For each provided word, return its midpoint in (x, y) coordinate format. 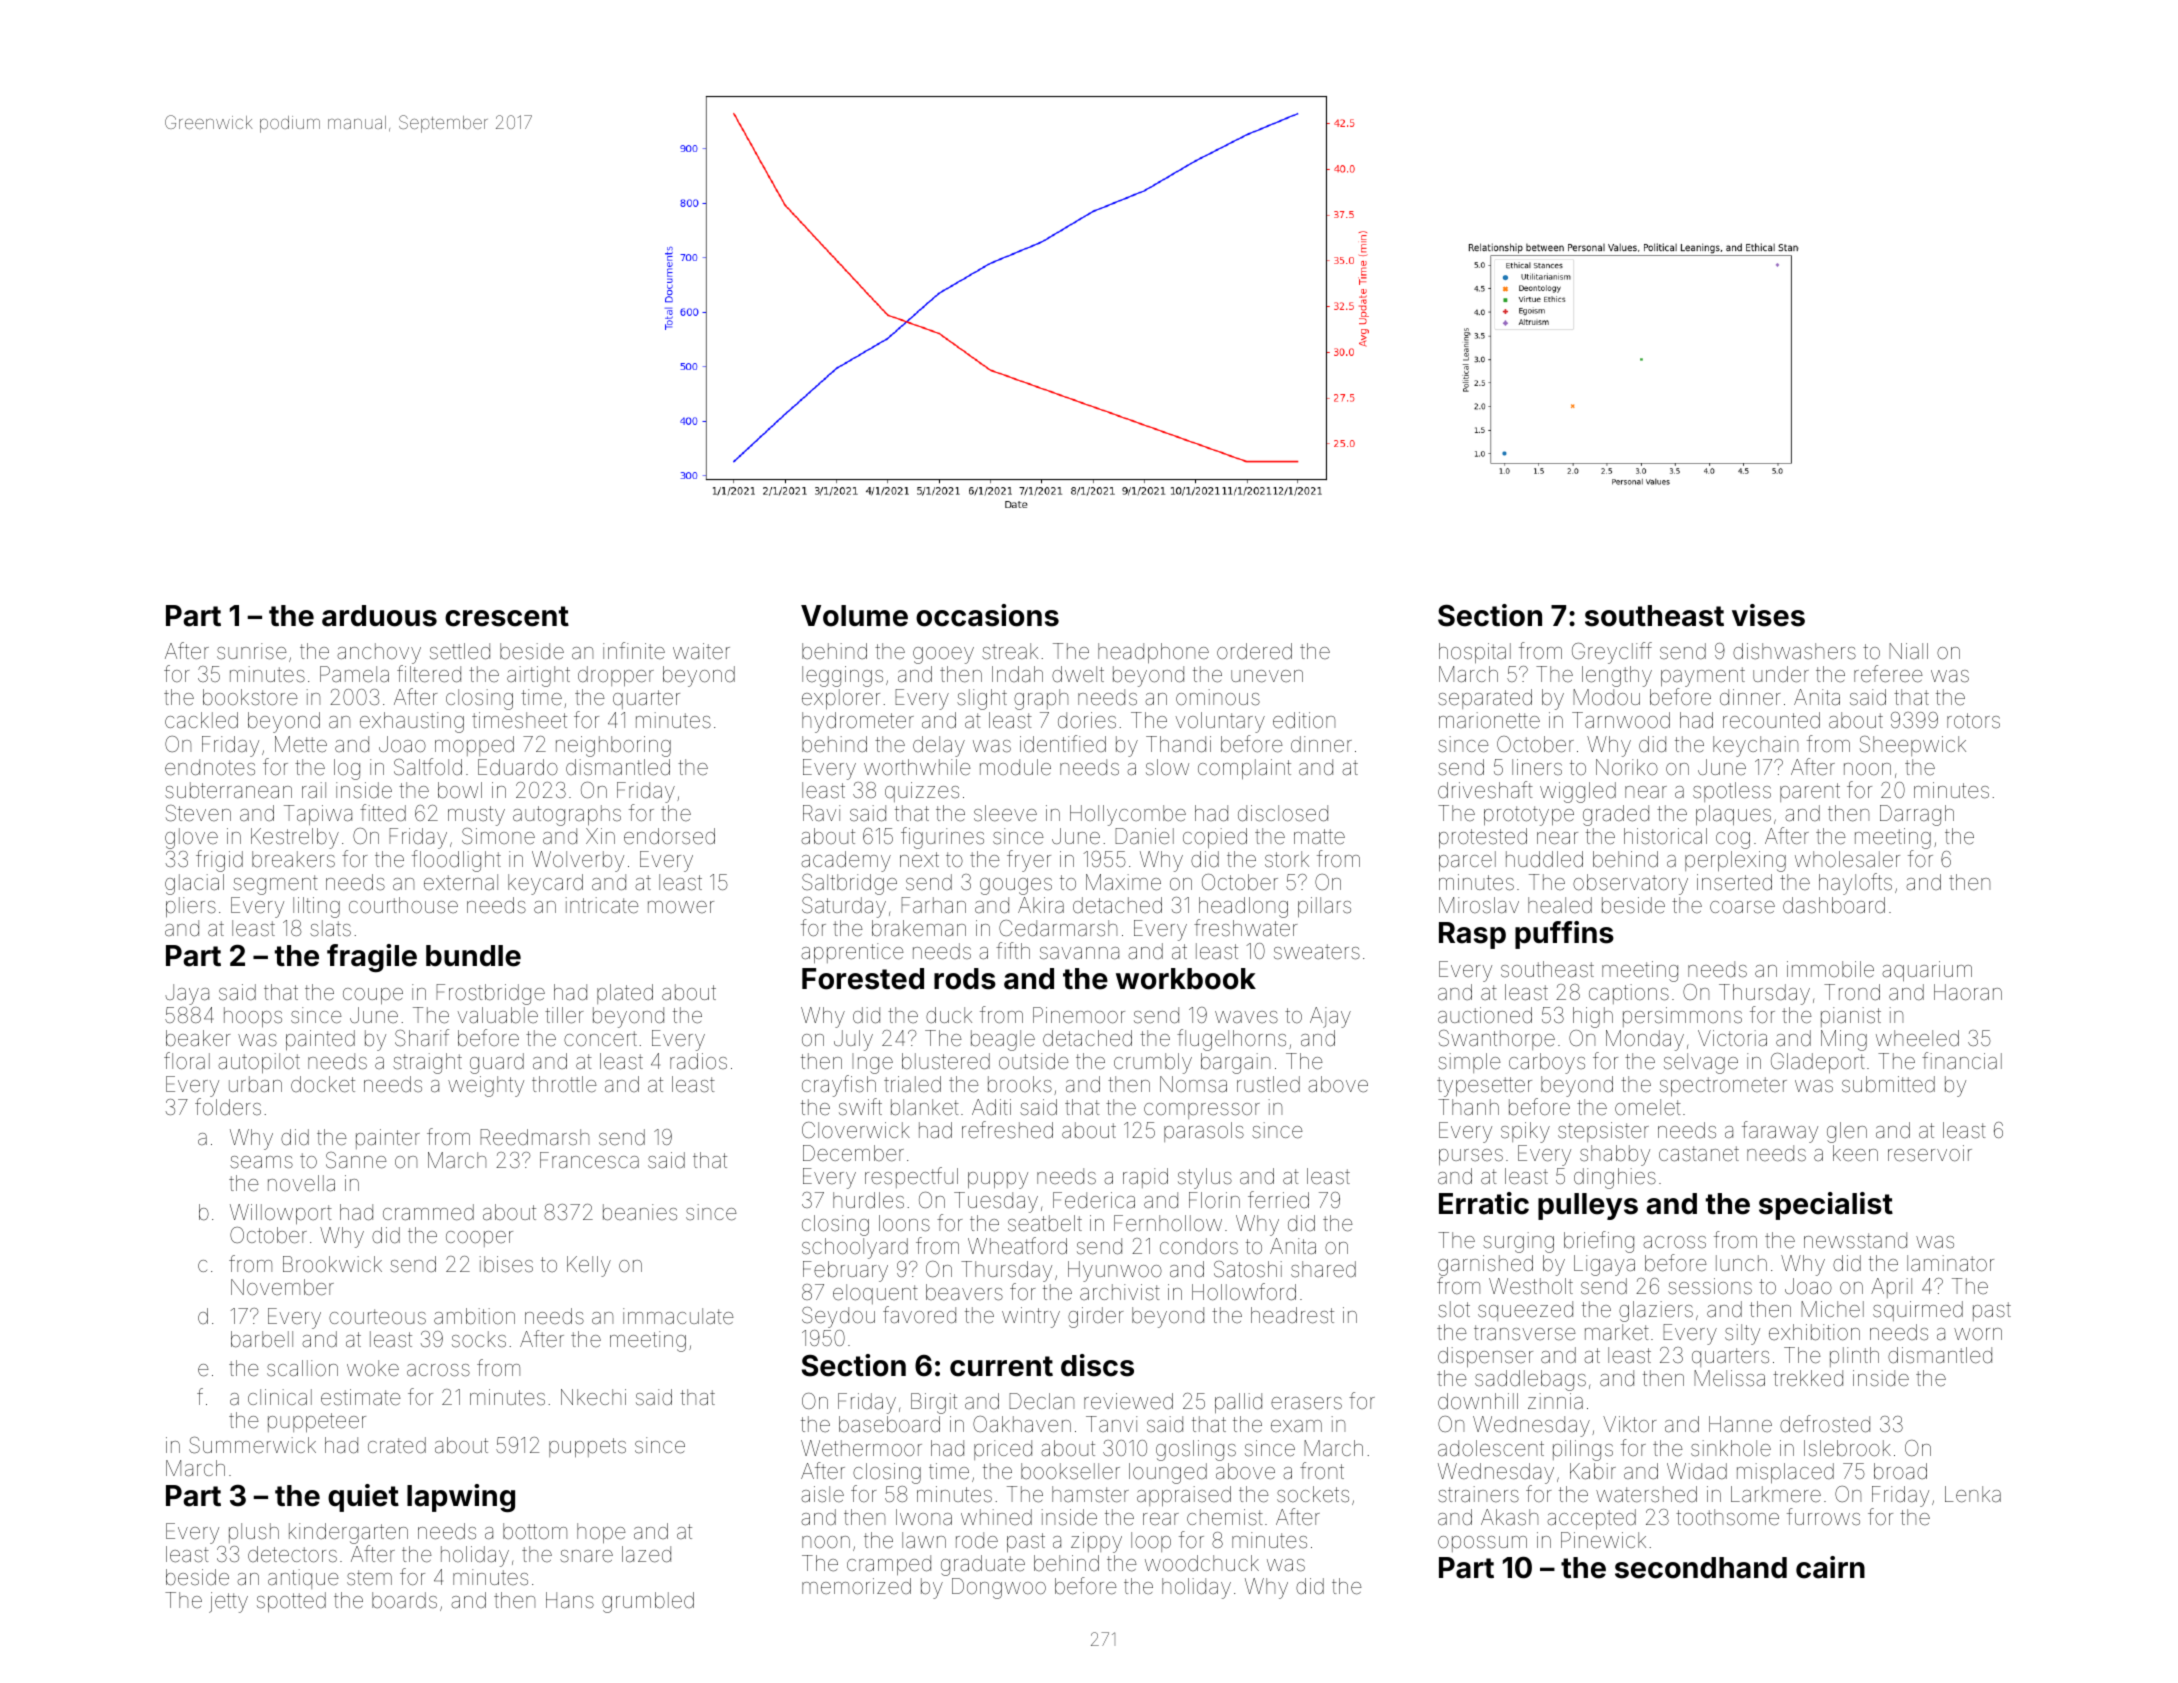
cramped (889, 1565)
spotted (291, 1602)
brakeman (919, 928)
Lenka (1973, 1494)
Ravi (821, 813)
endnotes (210, 767)
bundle (473, 956)
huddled (1544, 859)
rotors (1973, 720)
